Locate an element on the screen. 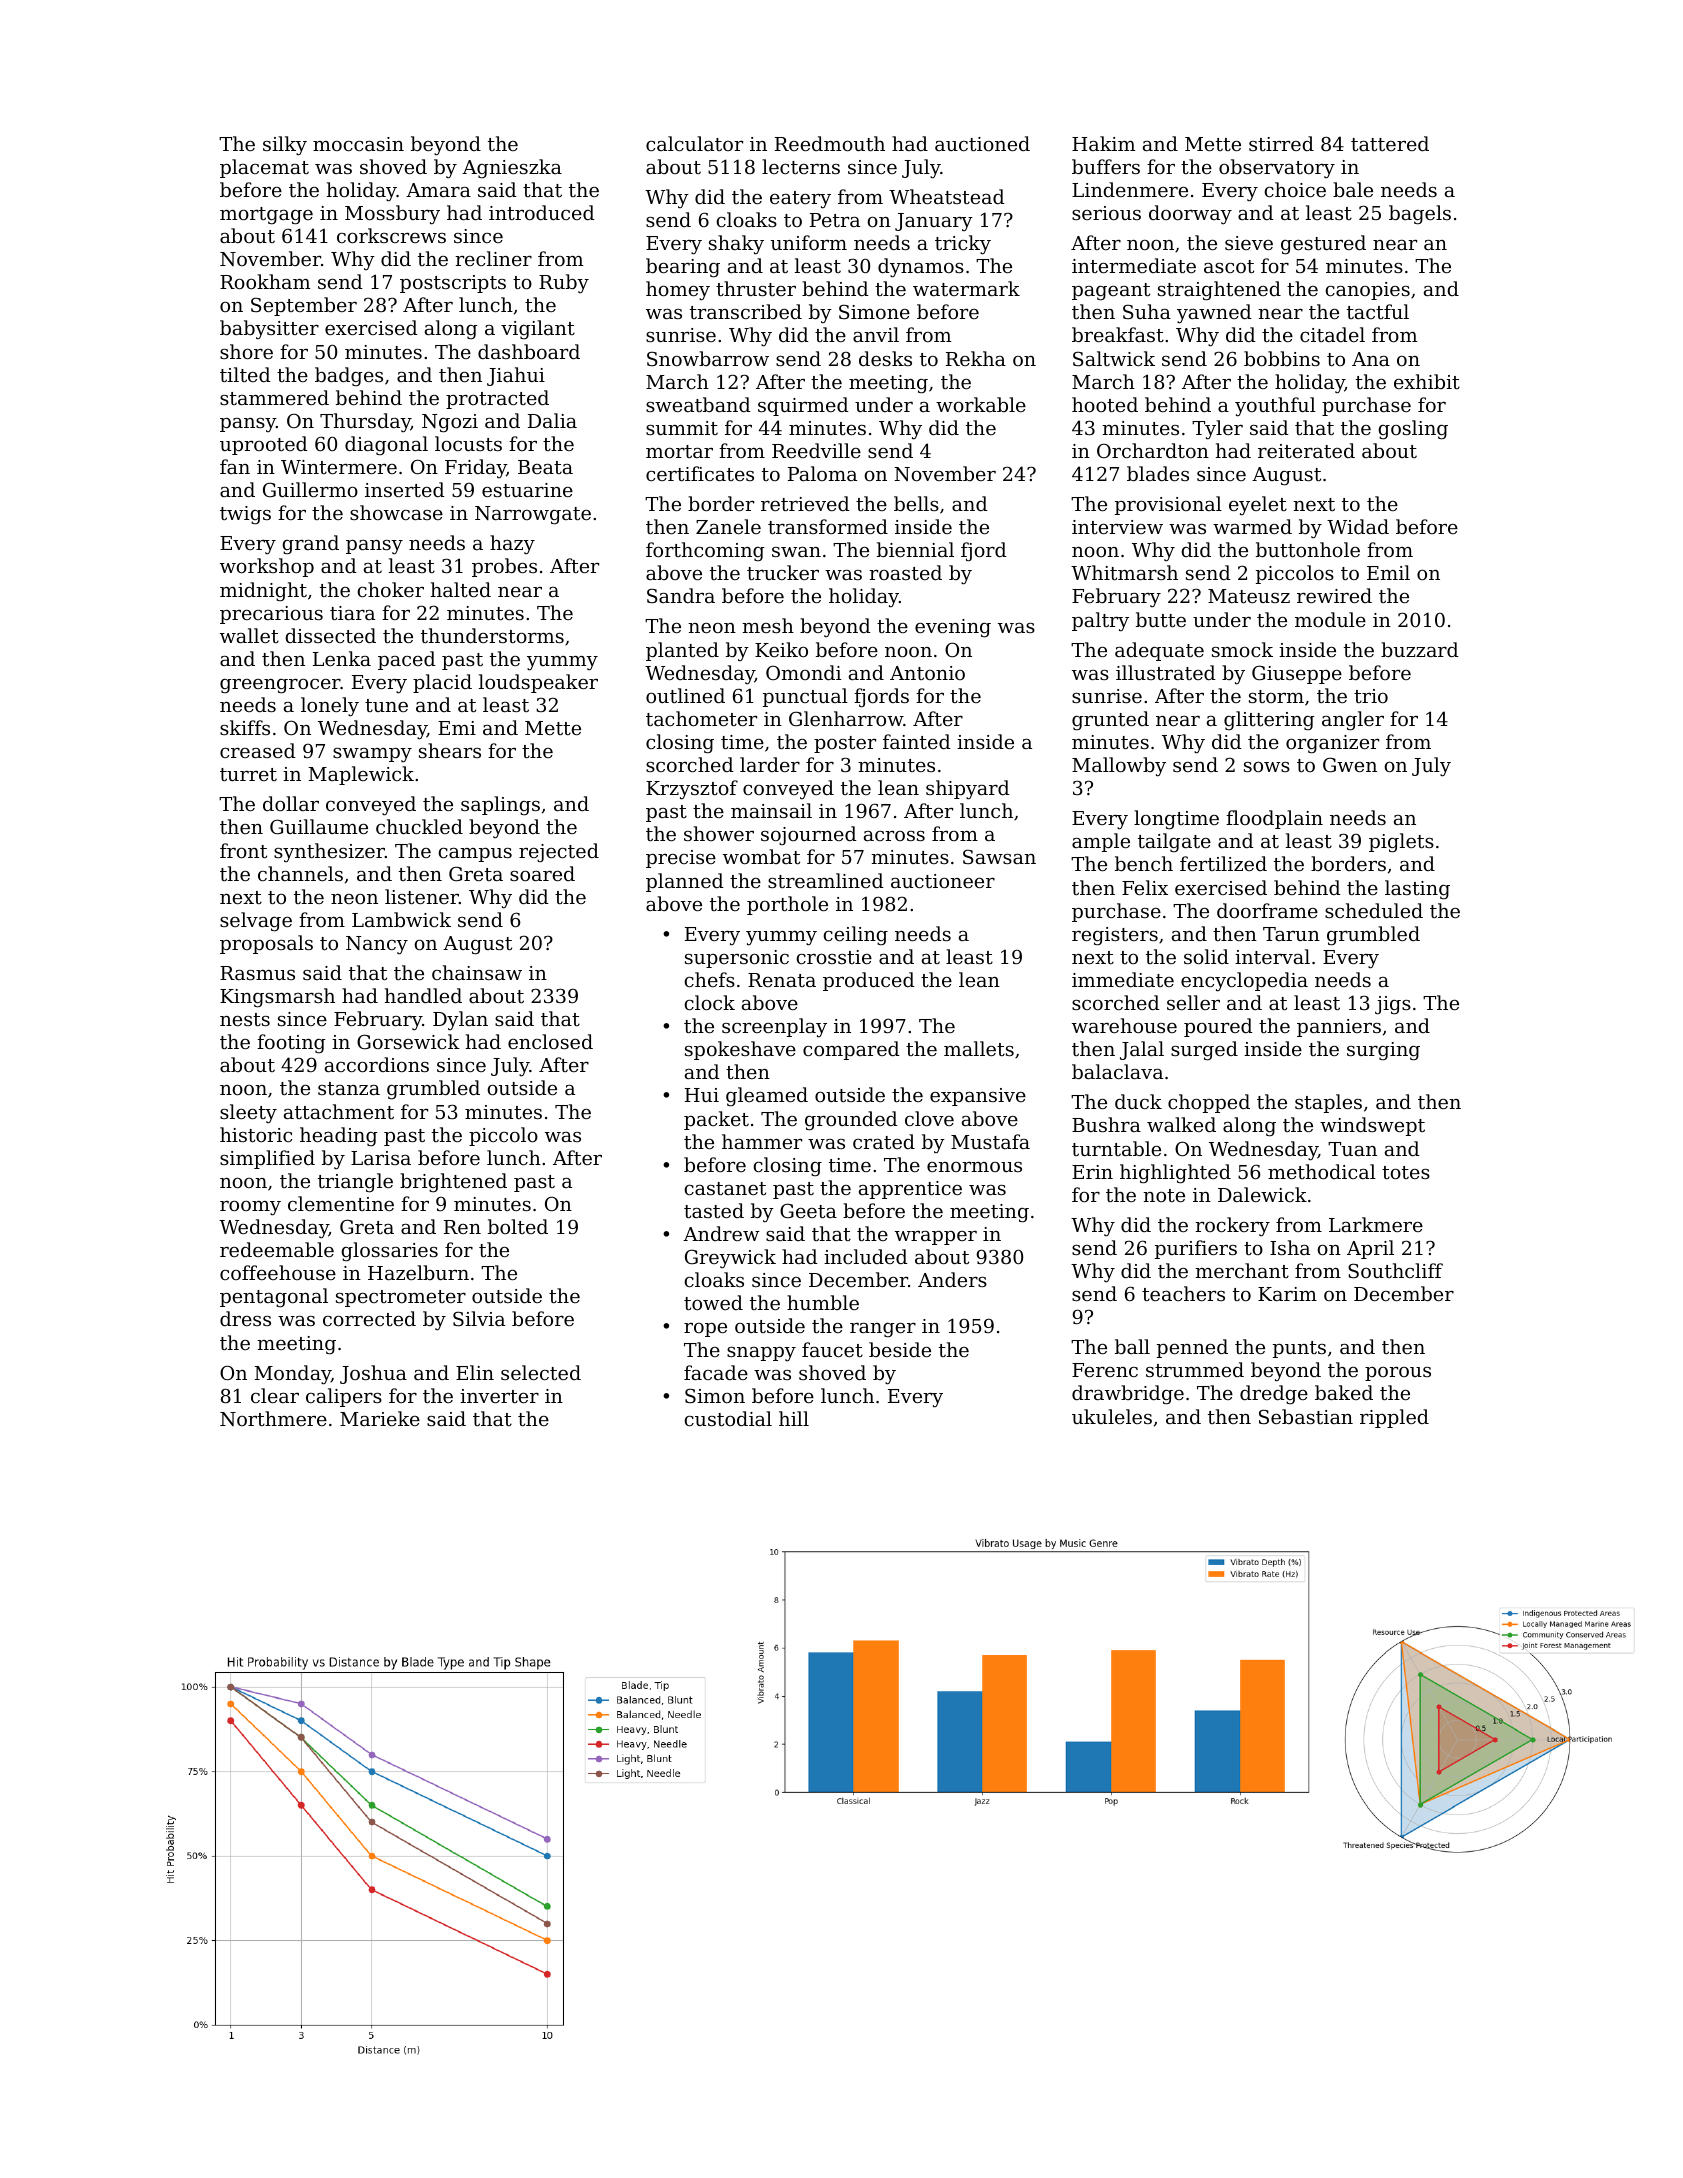  youthful is located at coordinates (1275, 407).
